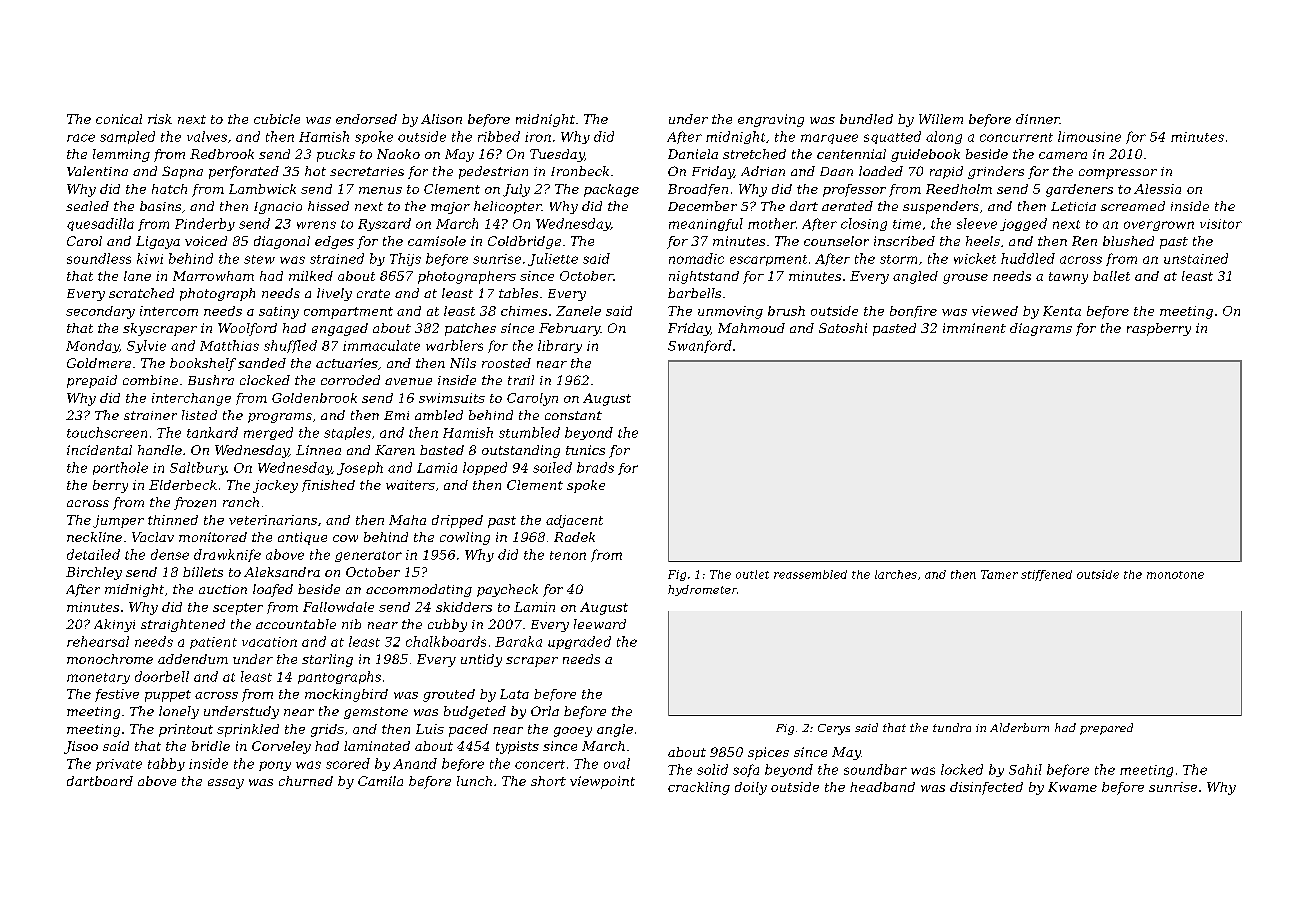 The width and height of the screenshot is (1308, 924). I want to click on diagrams, so click(1041, 329).
